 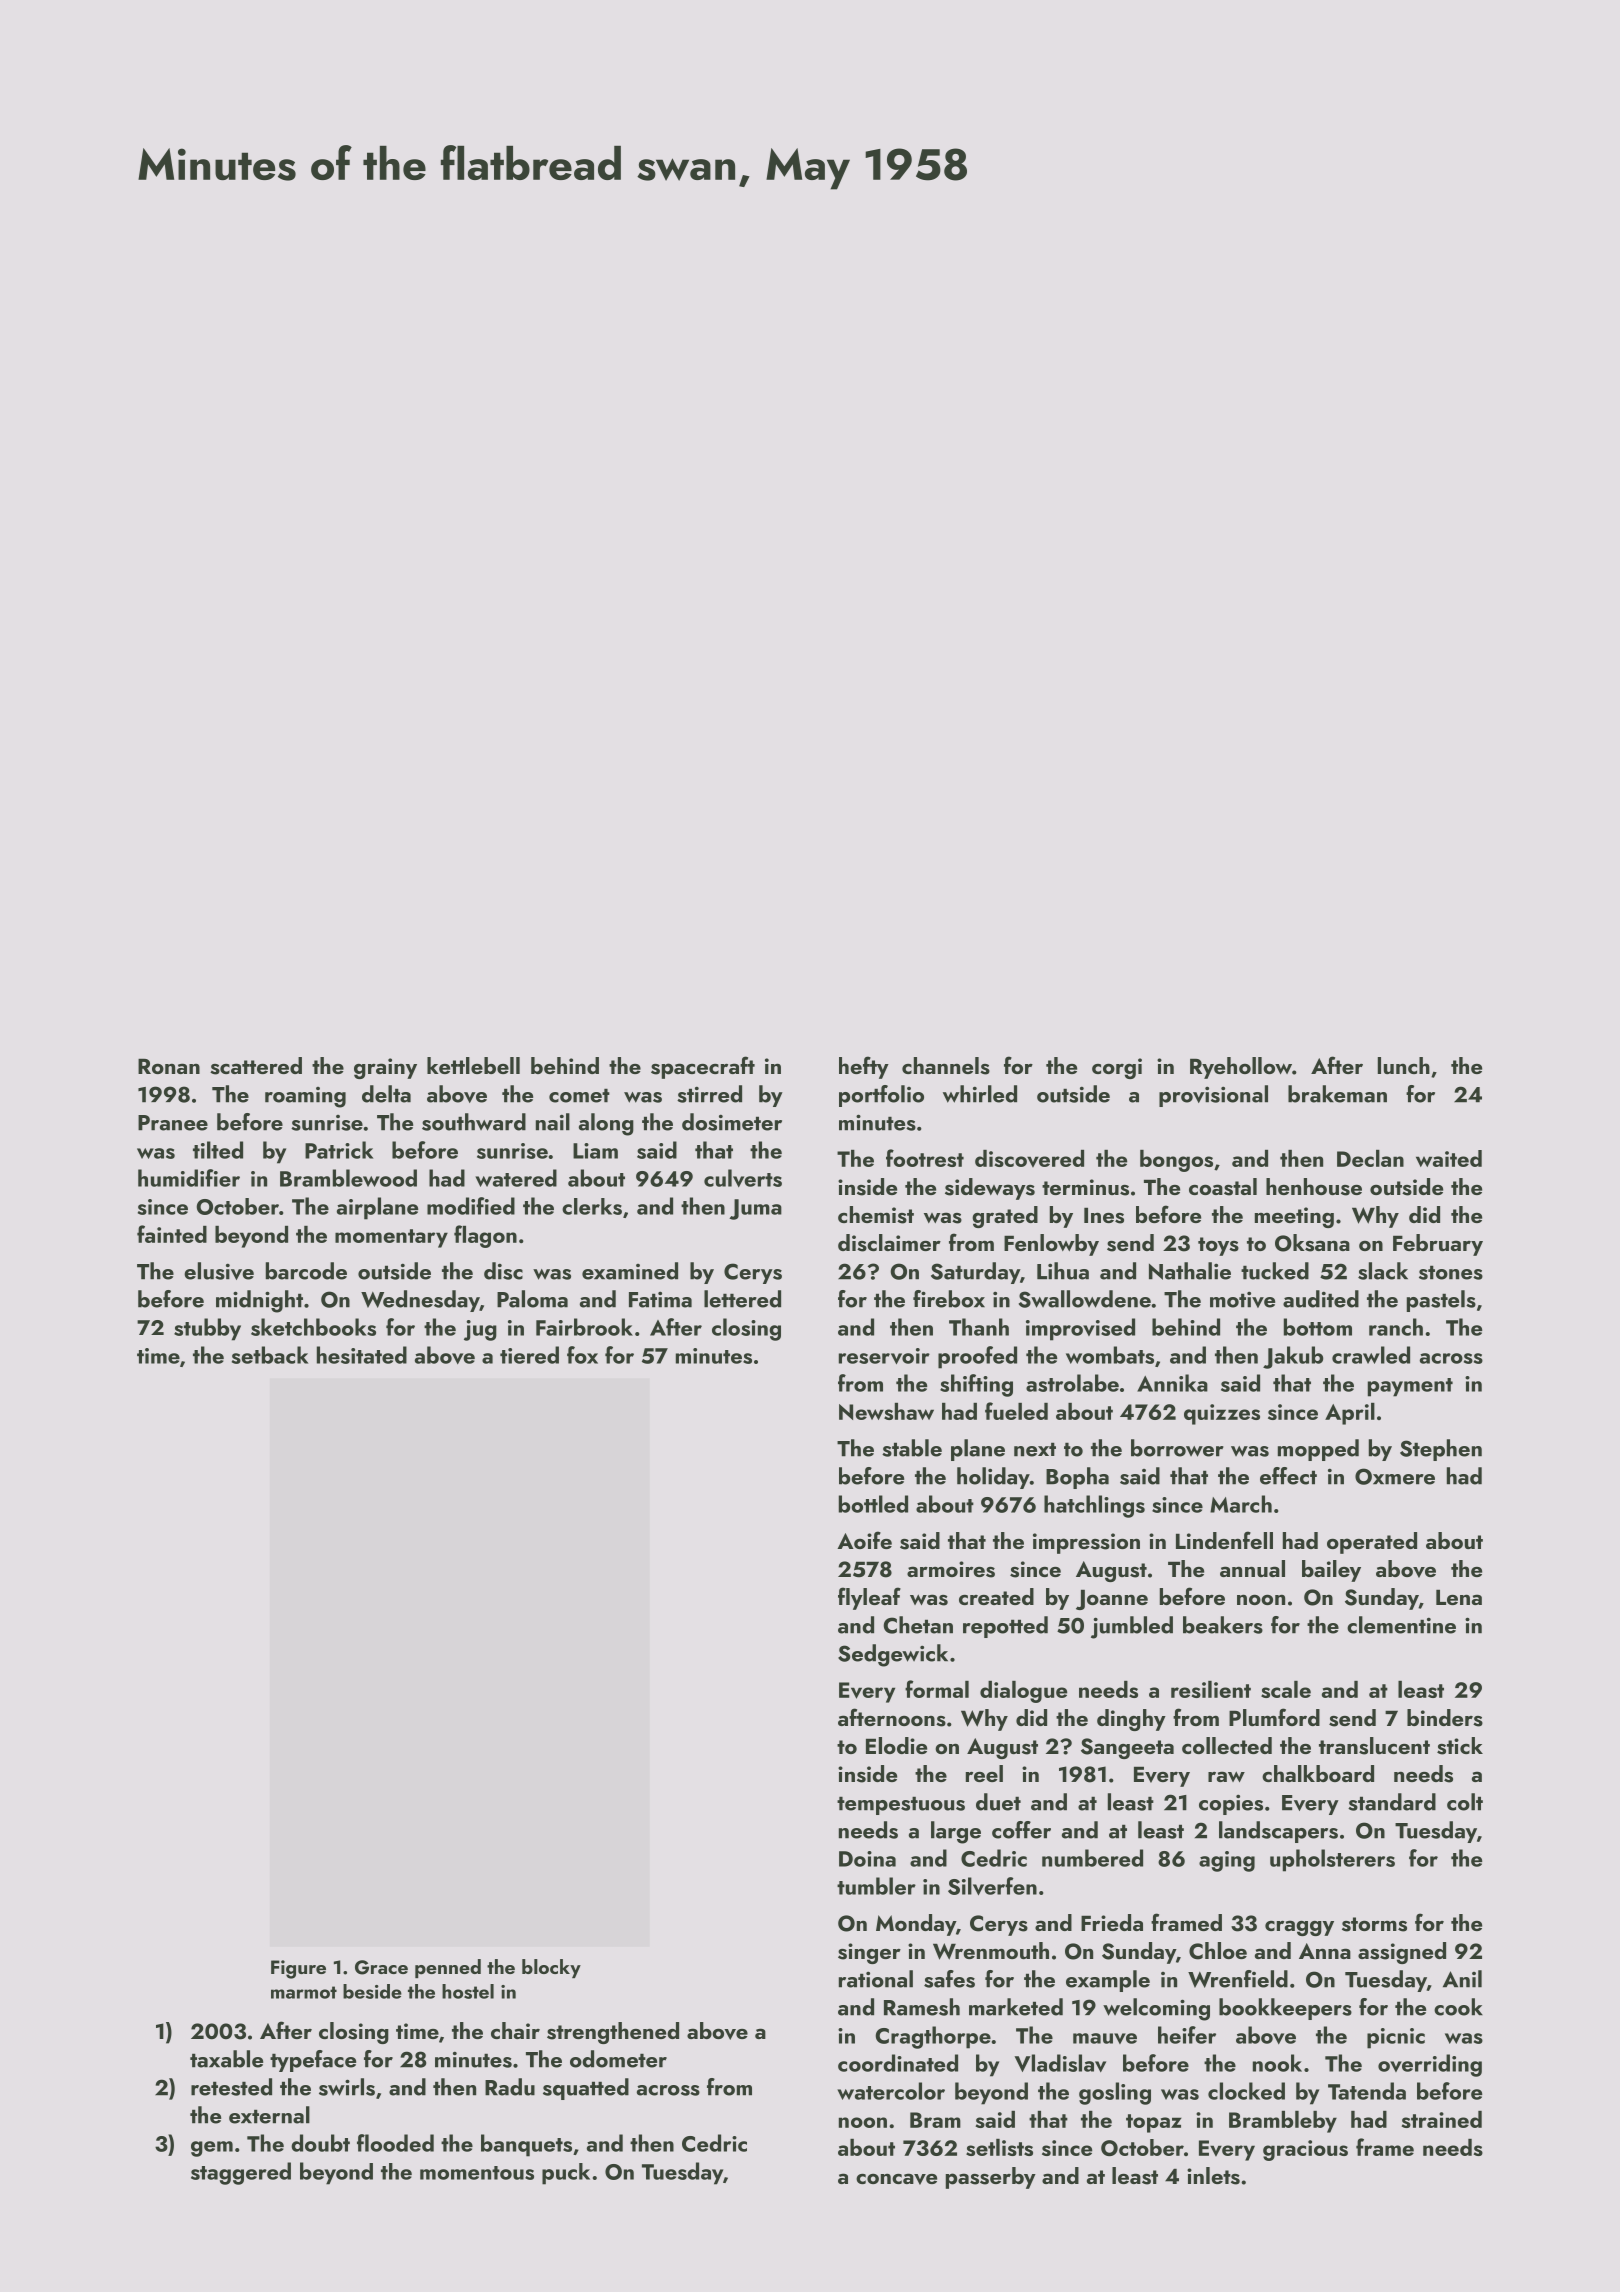 I want to click on concave, so click(x=896, y=2179).
